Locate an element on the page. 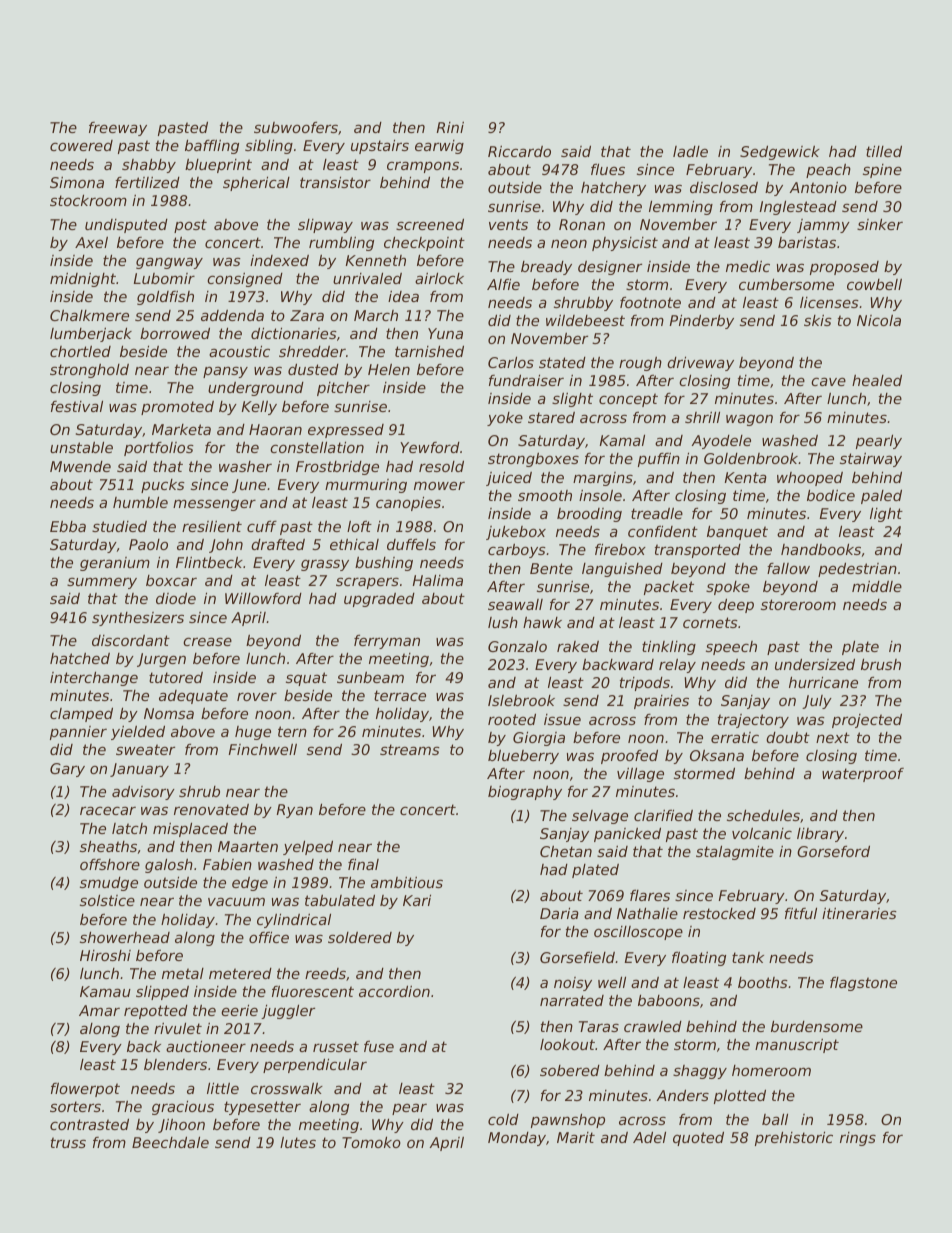  streams is located at coordinates (410, 749).
